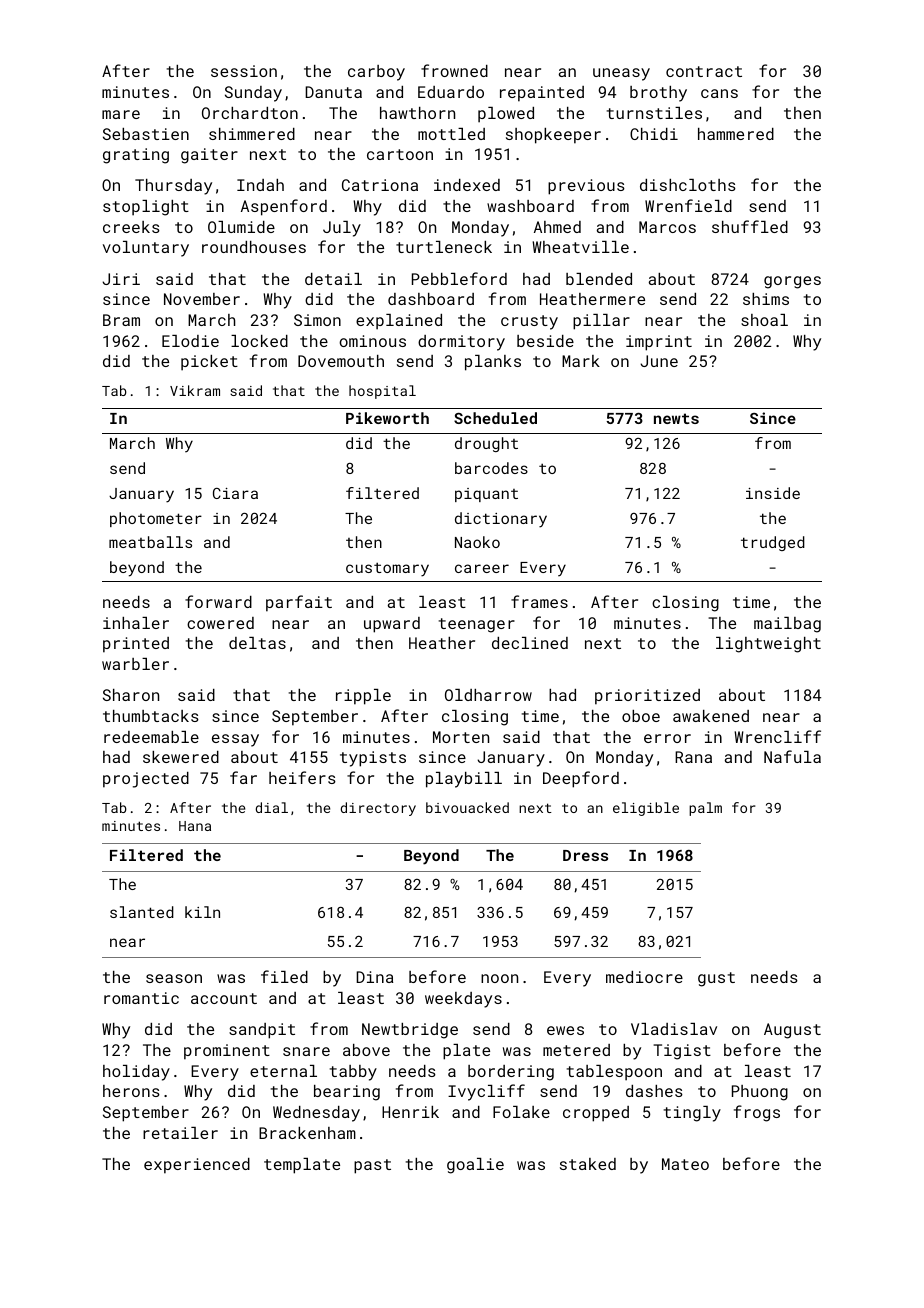 This screenshot has height=1308, width=924. I want to click on retailer, so click(180, 1133).
